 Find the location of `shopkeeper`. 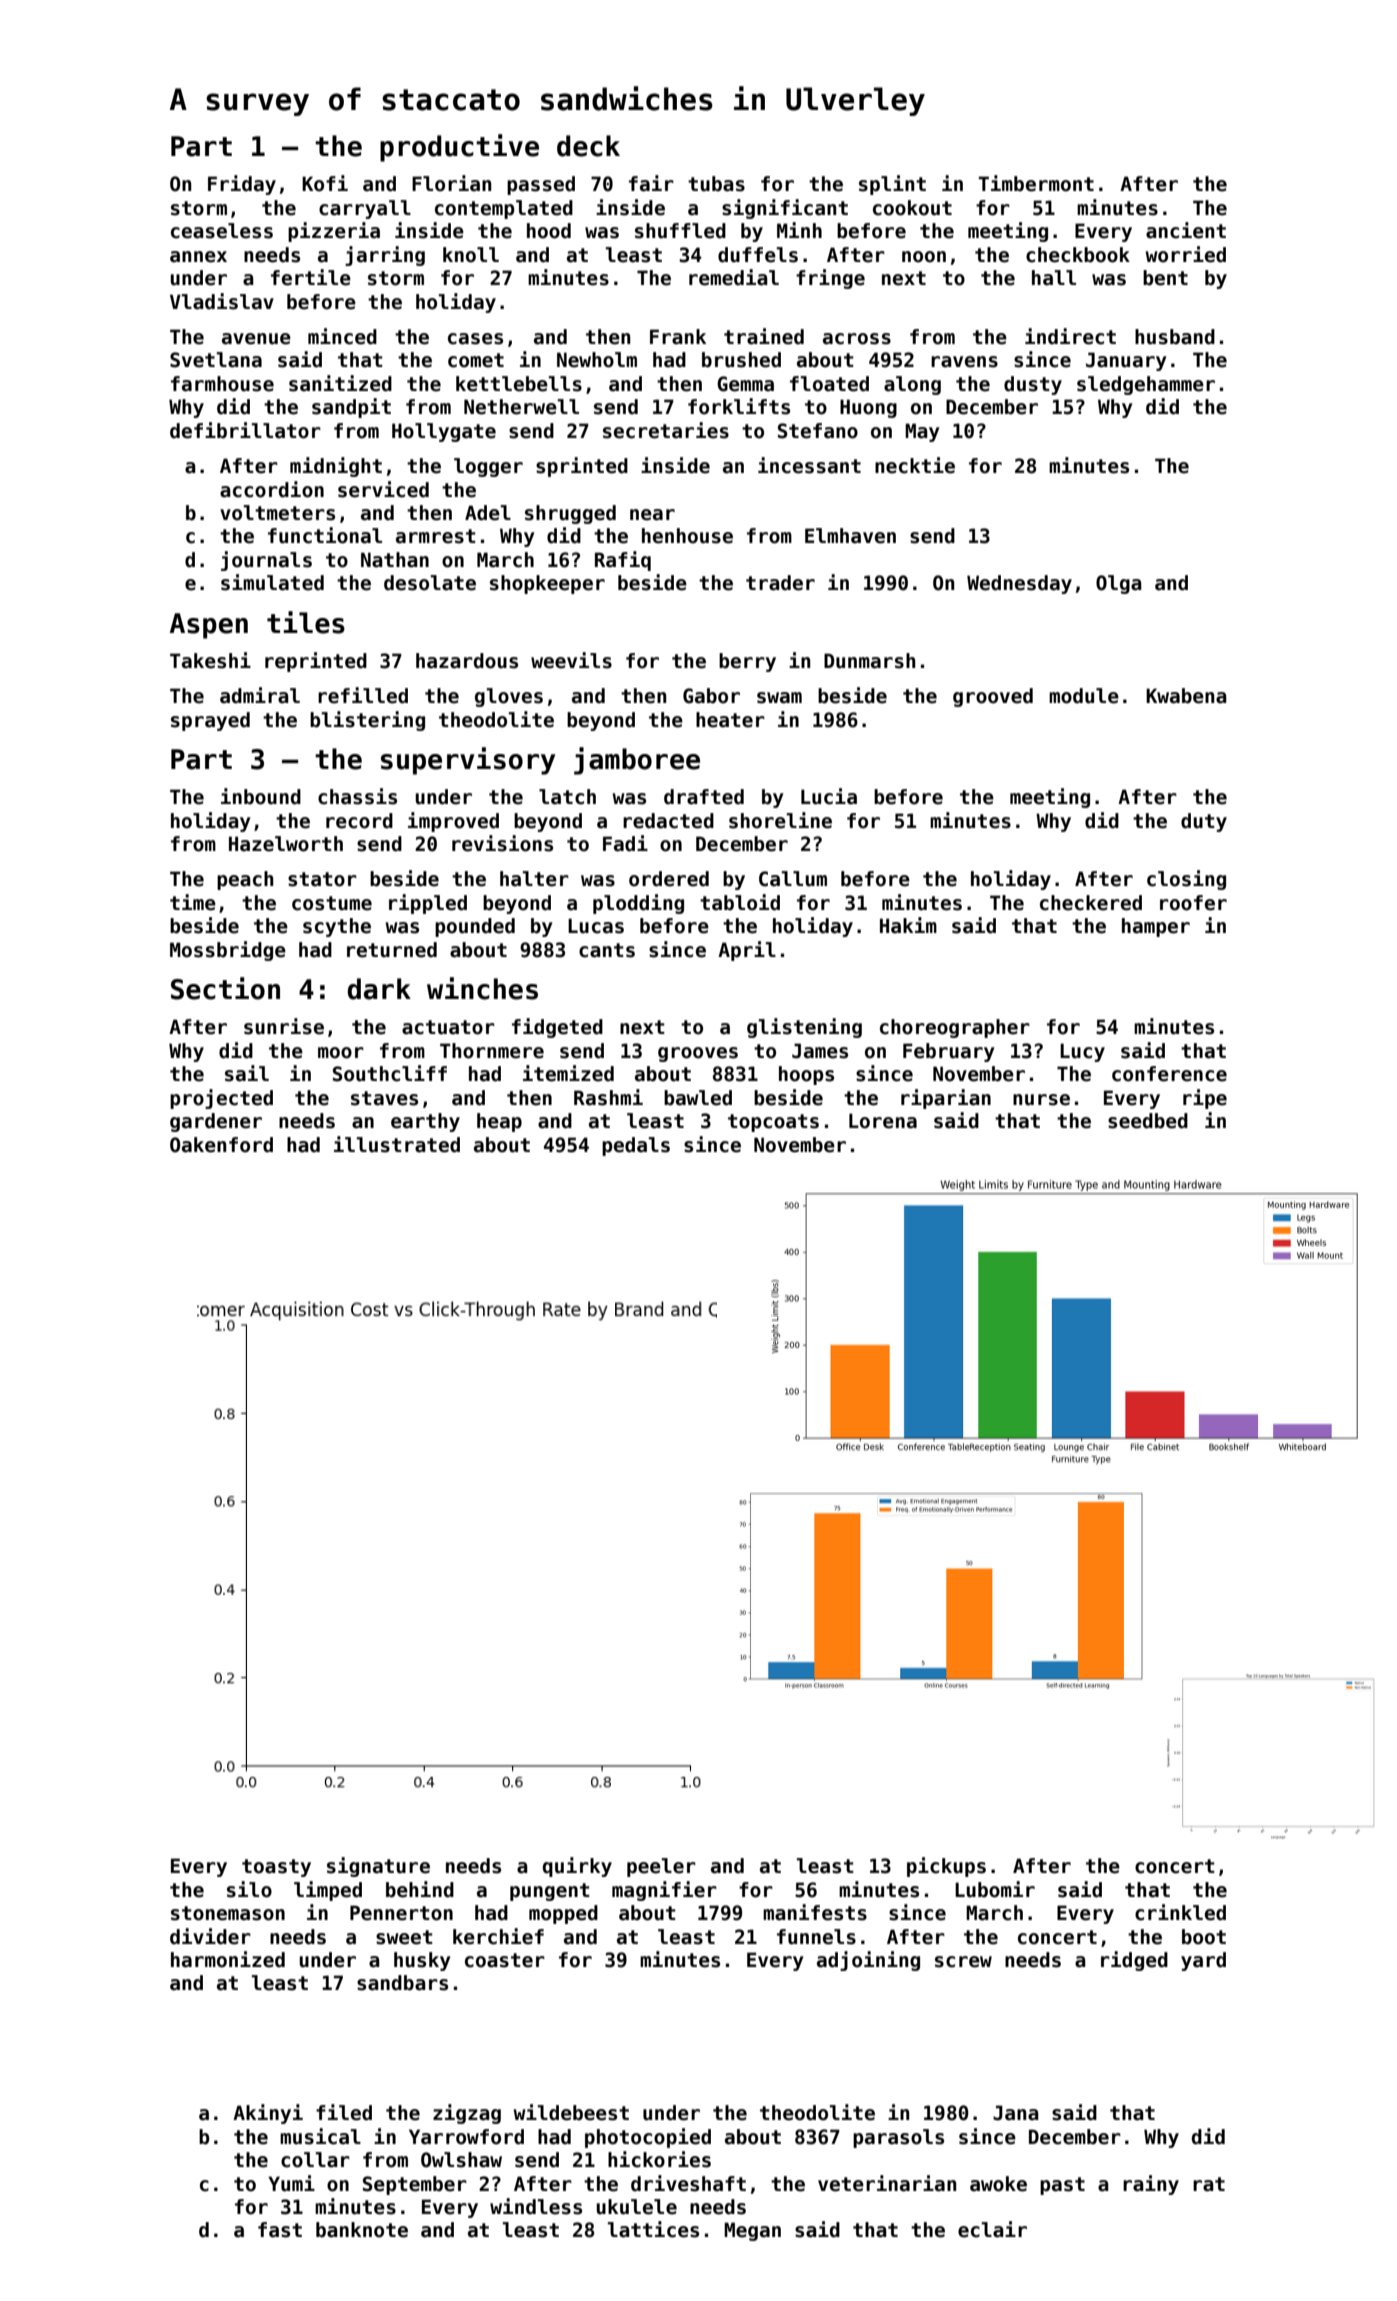

shopkeeper is located at coordinates (547, 584).
